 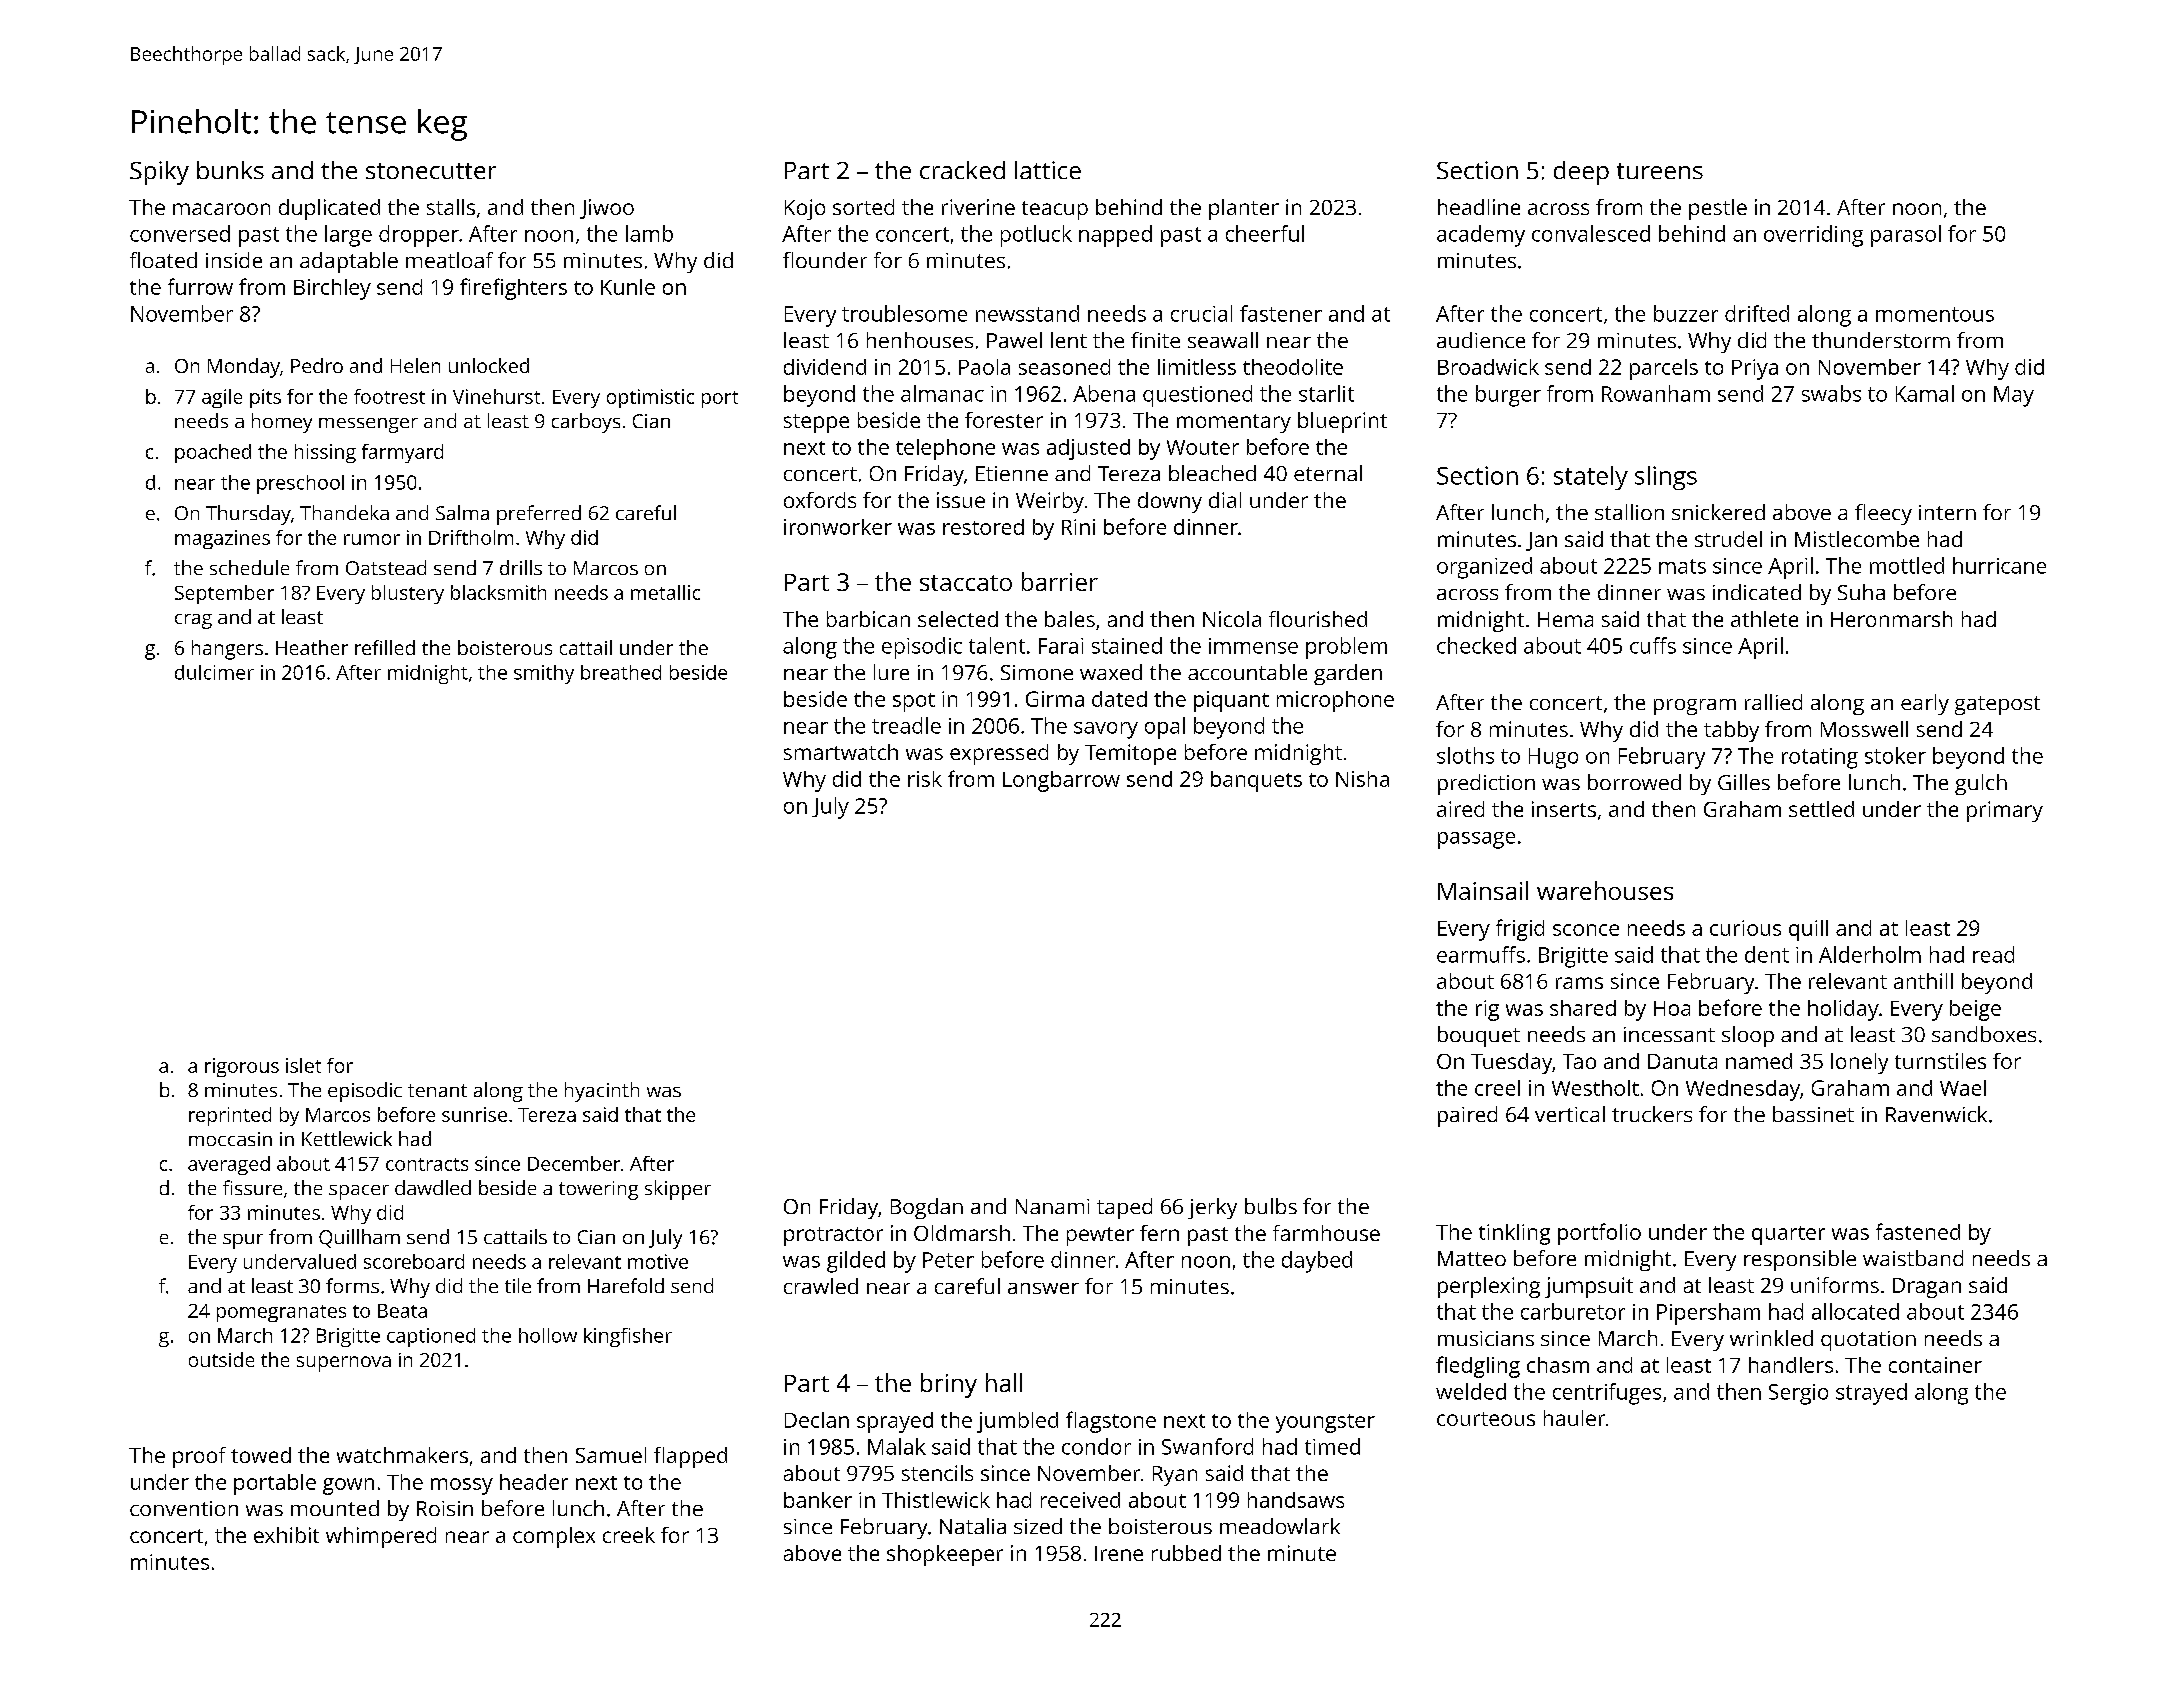 What do you see at coordinates (474, 1114) in the image?
I see `sunrise` at bounding box center [474, 1114].
